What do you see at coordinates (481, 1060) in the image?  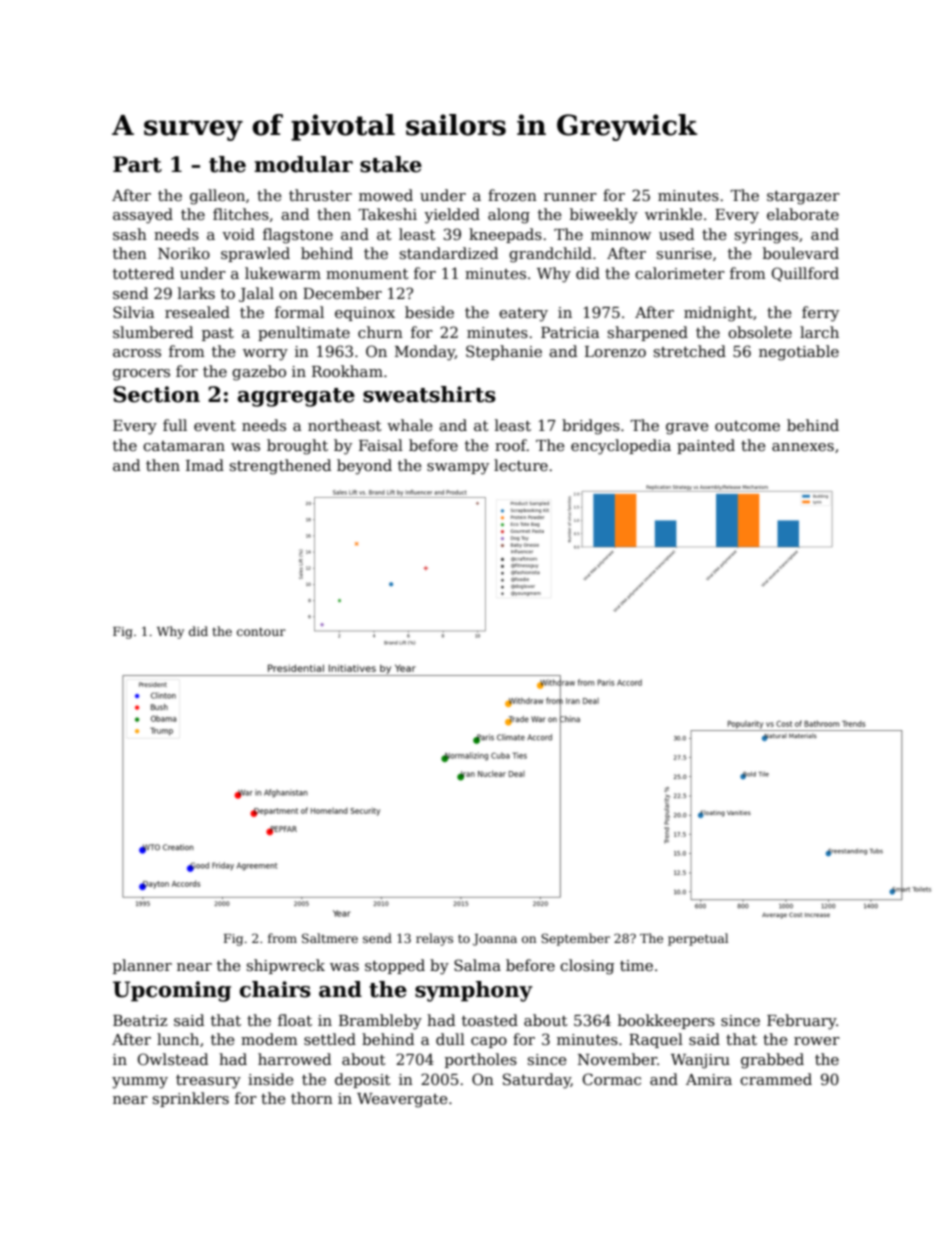 I see `portholes` at bounding box center [481, 1060].
